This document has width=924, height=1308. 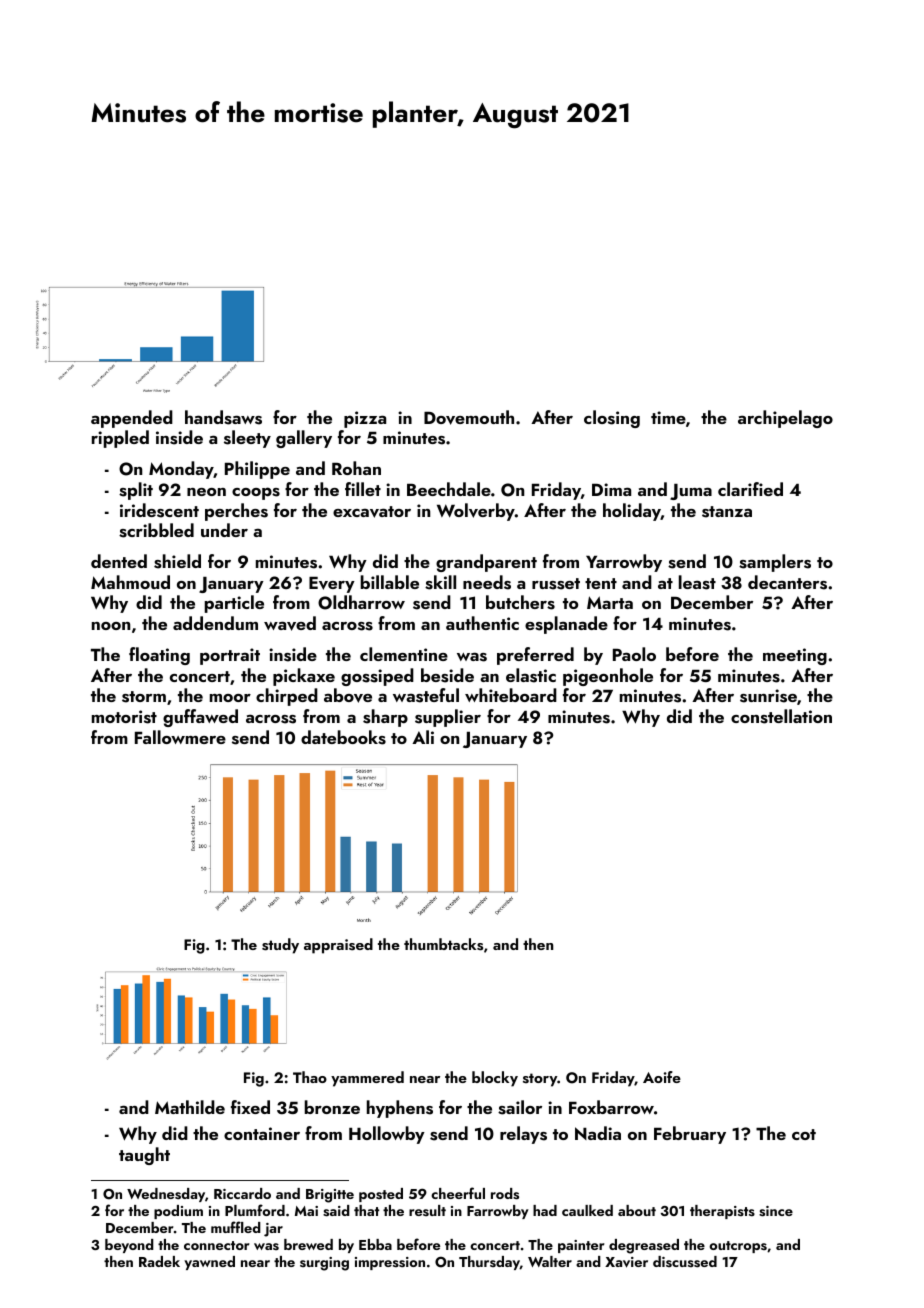 What do you see at coordinates (495, 1079) in the document?
I see `blocky` at bounding box center [495, 1079].
